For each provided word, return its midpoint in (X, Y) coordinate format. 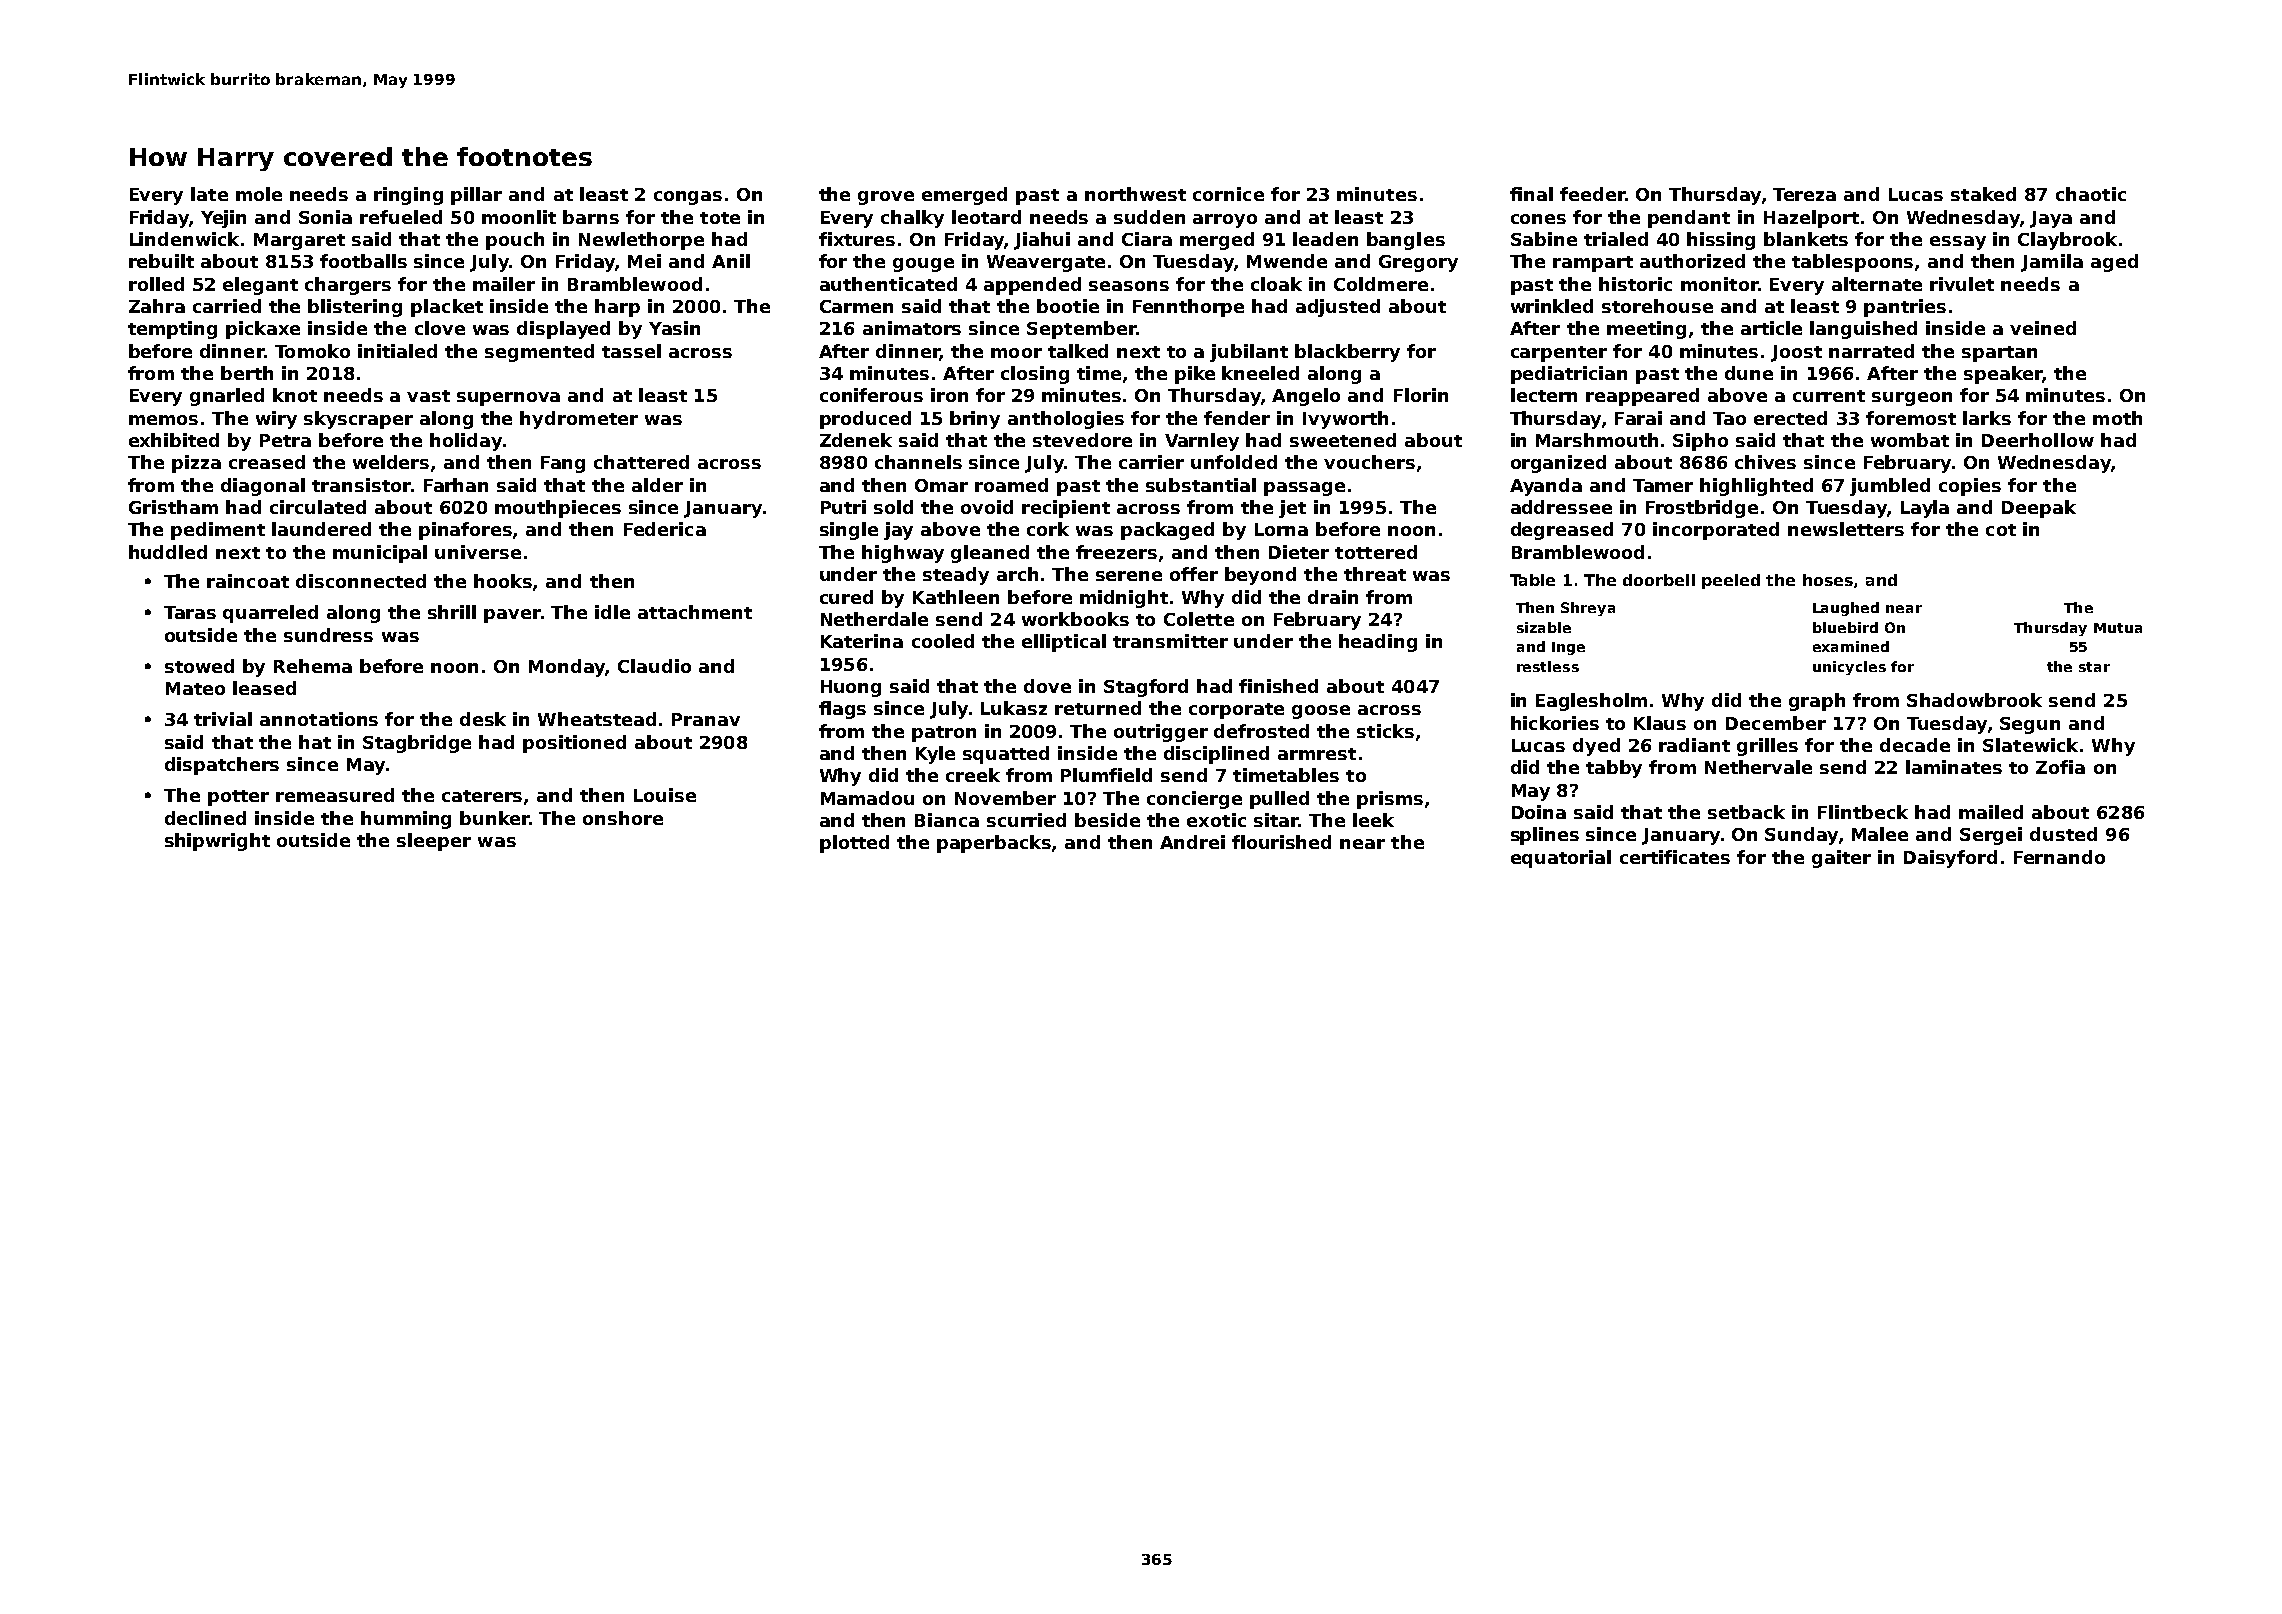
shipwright (217, 842)
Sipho (1700, 442)
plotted (854, 844)
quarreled (270, 614)
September (1082, 330)
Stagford (1146, 688)
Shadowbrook (1974, 700)
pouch (515, 241)
